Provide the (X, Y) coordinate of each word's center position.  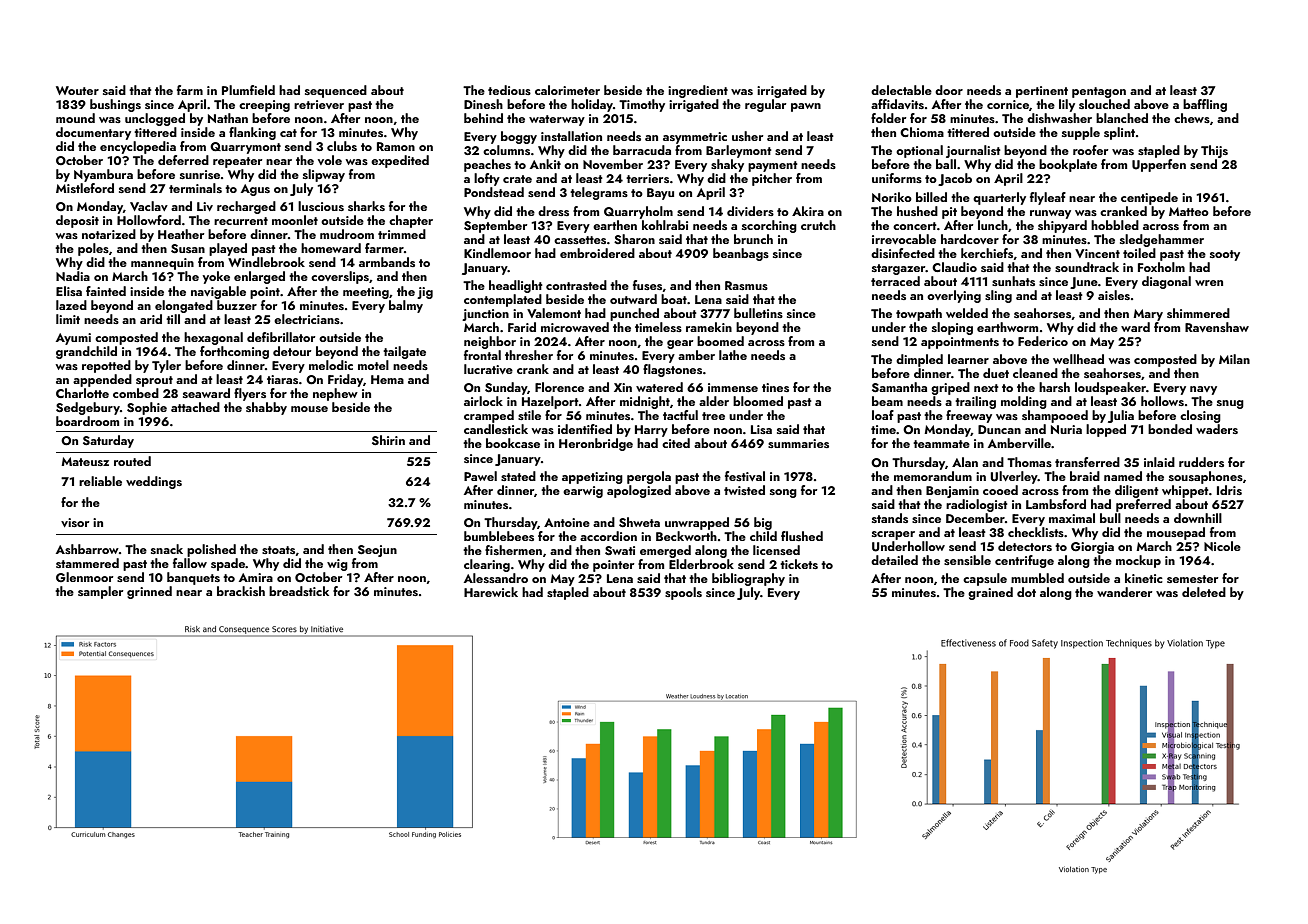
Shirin (388, 440)
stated (518, 476)
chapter (411, 221)
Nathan (228, 118)
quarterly (999, 198)
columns (506, 150)
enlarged (259, 277)
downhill (1198, 518)
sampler (100, 592)
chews (1192, 118)
